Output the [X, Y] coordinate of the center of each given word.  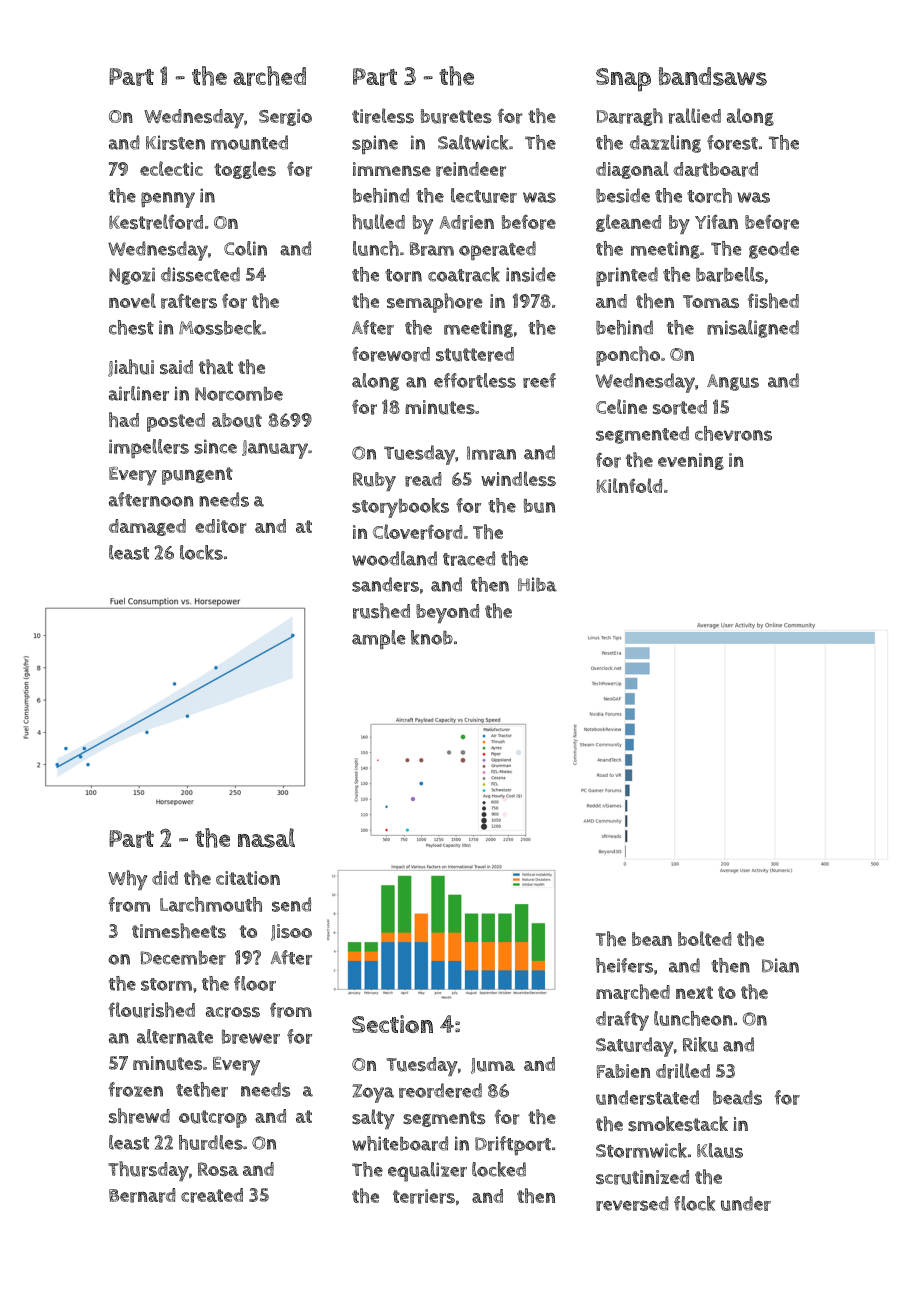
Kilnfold [629, 485]
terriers [424, 1196]
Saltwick [473, 142]
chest [131, 327]
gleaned [628, 223]
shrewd [139, 1116]
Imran [491, 453]
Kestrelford [156, 222]
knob [432, 637]
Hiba [537, 584]
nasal [266, 838]
